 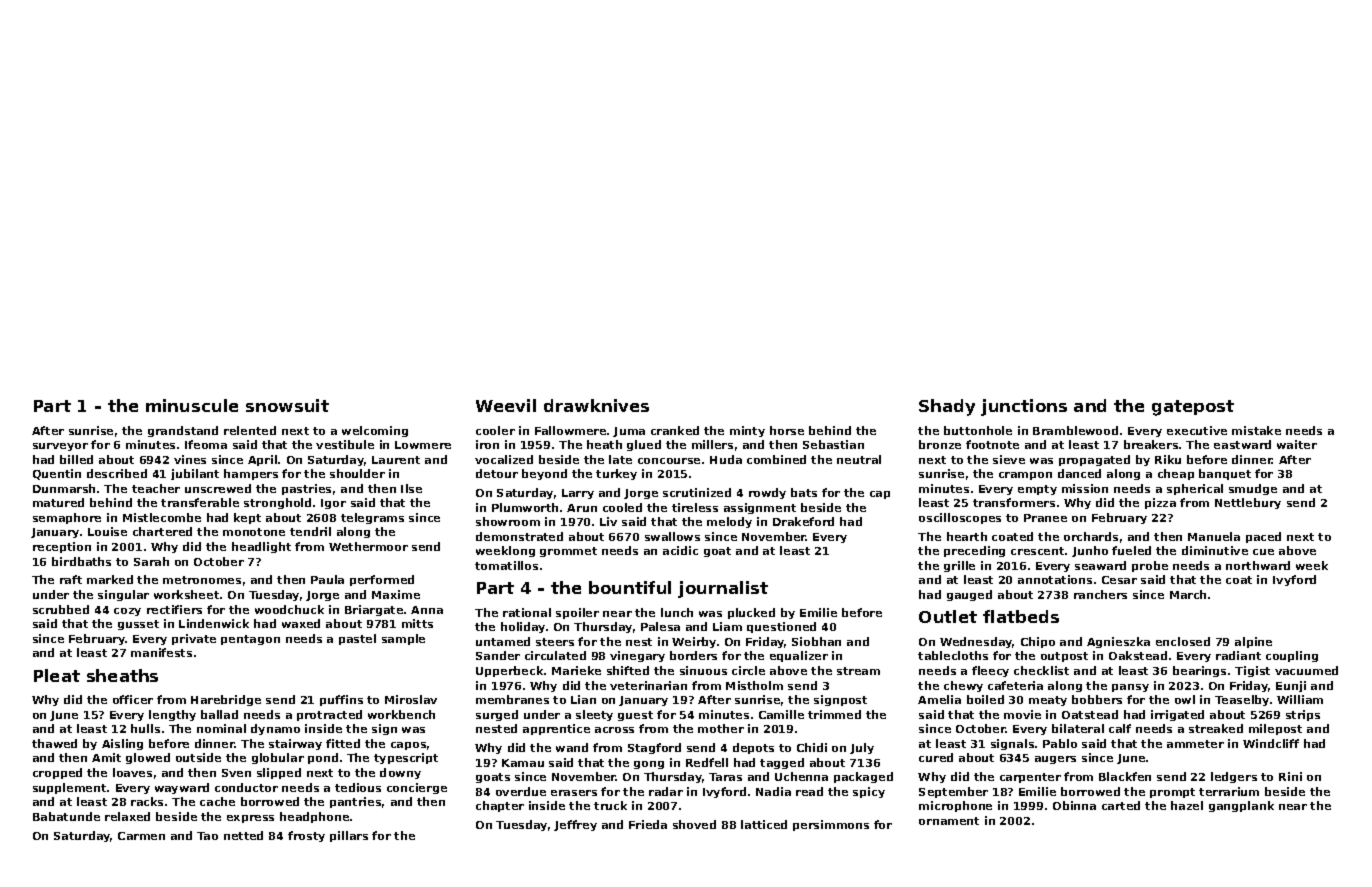 What do you see at coordinates (506, 405) in the page?
I see `Weevil` at bounding box center [506, 405].
